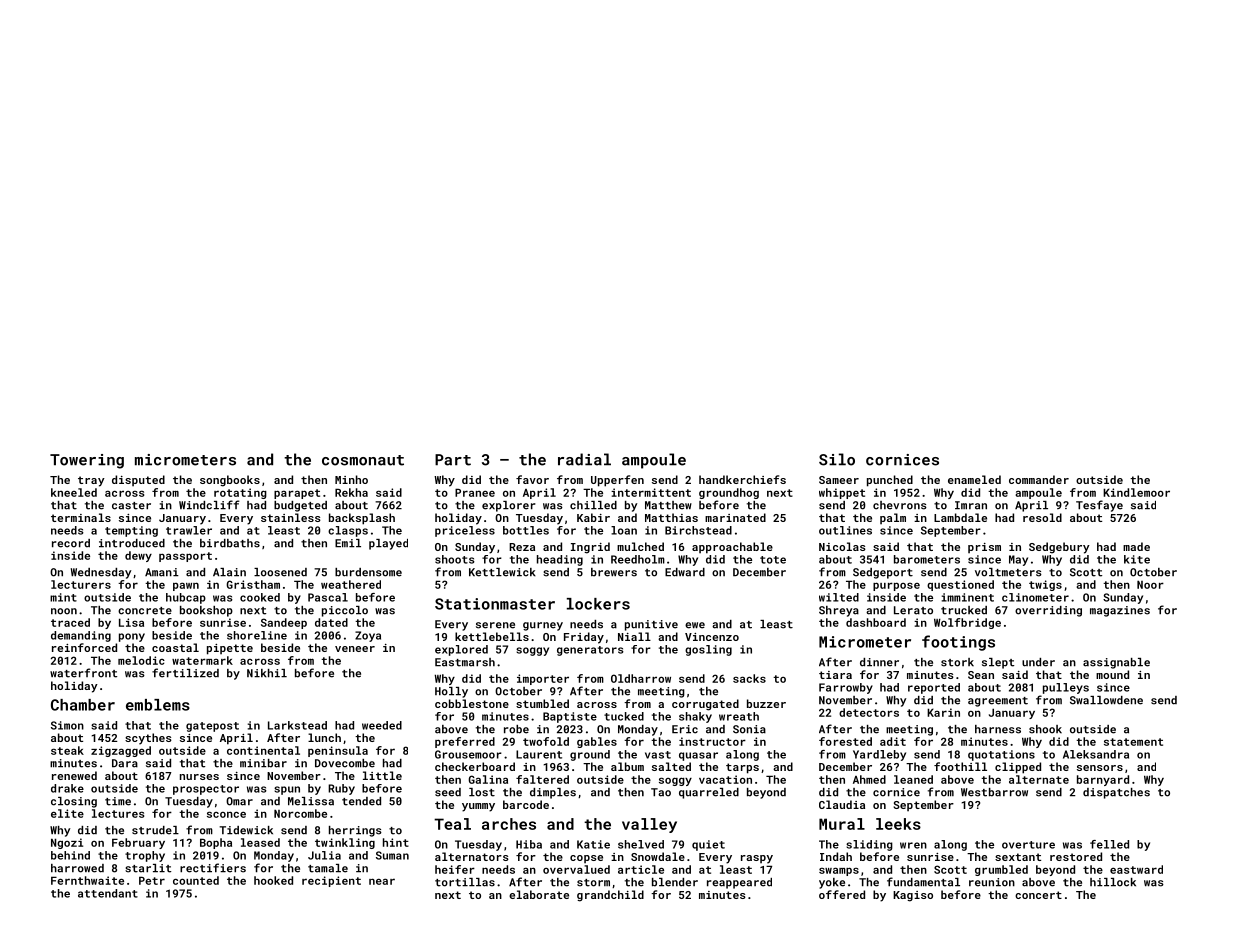 This screenshot has height=952, width=1233. I want to click on loosened, so click(280, 572).
